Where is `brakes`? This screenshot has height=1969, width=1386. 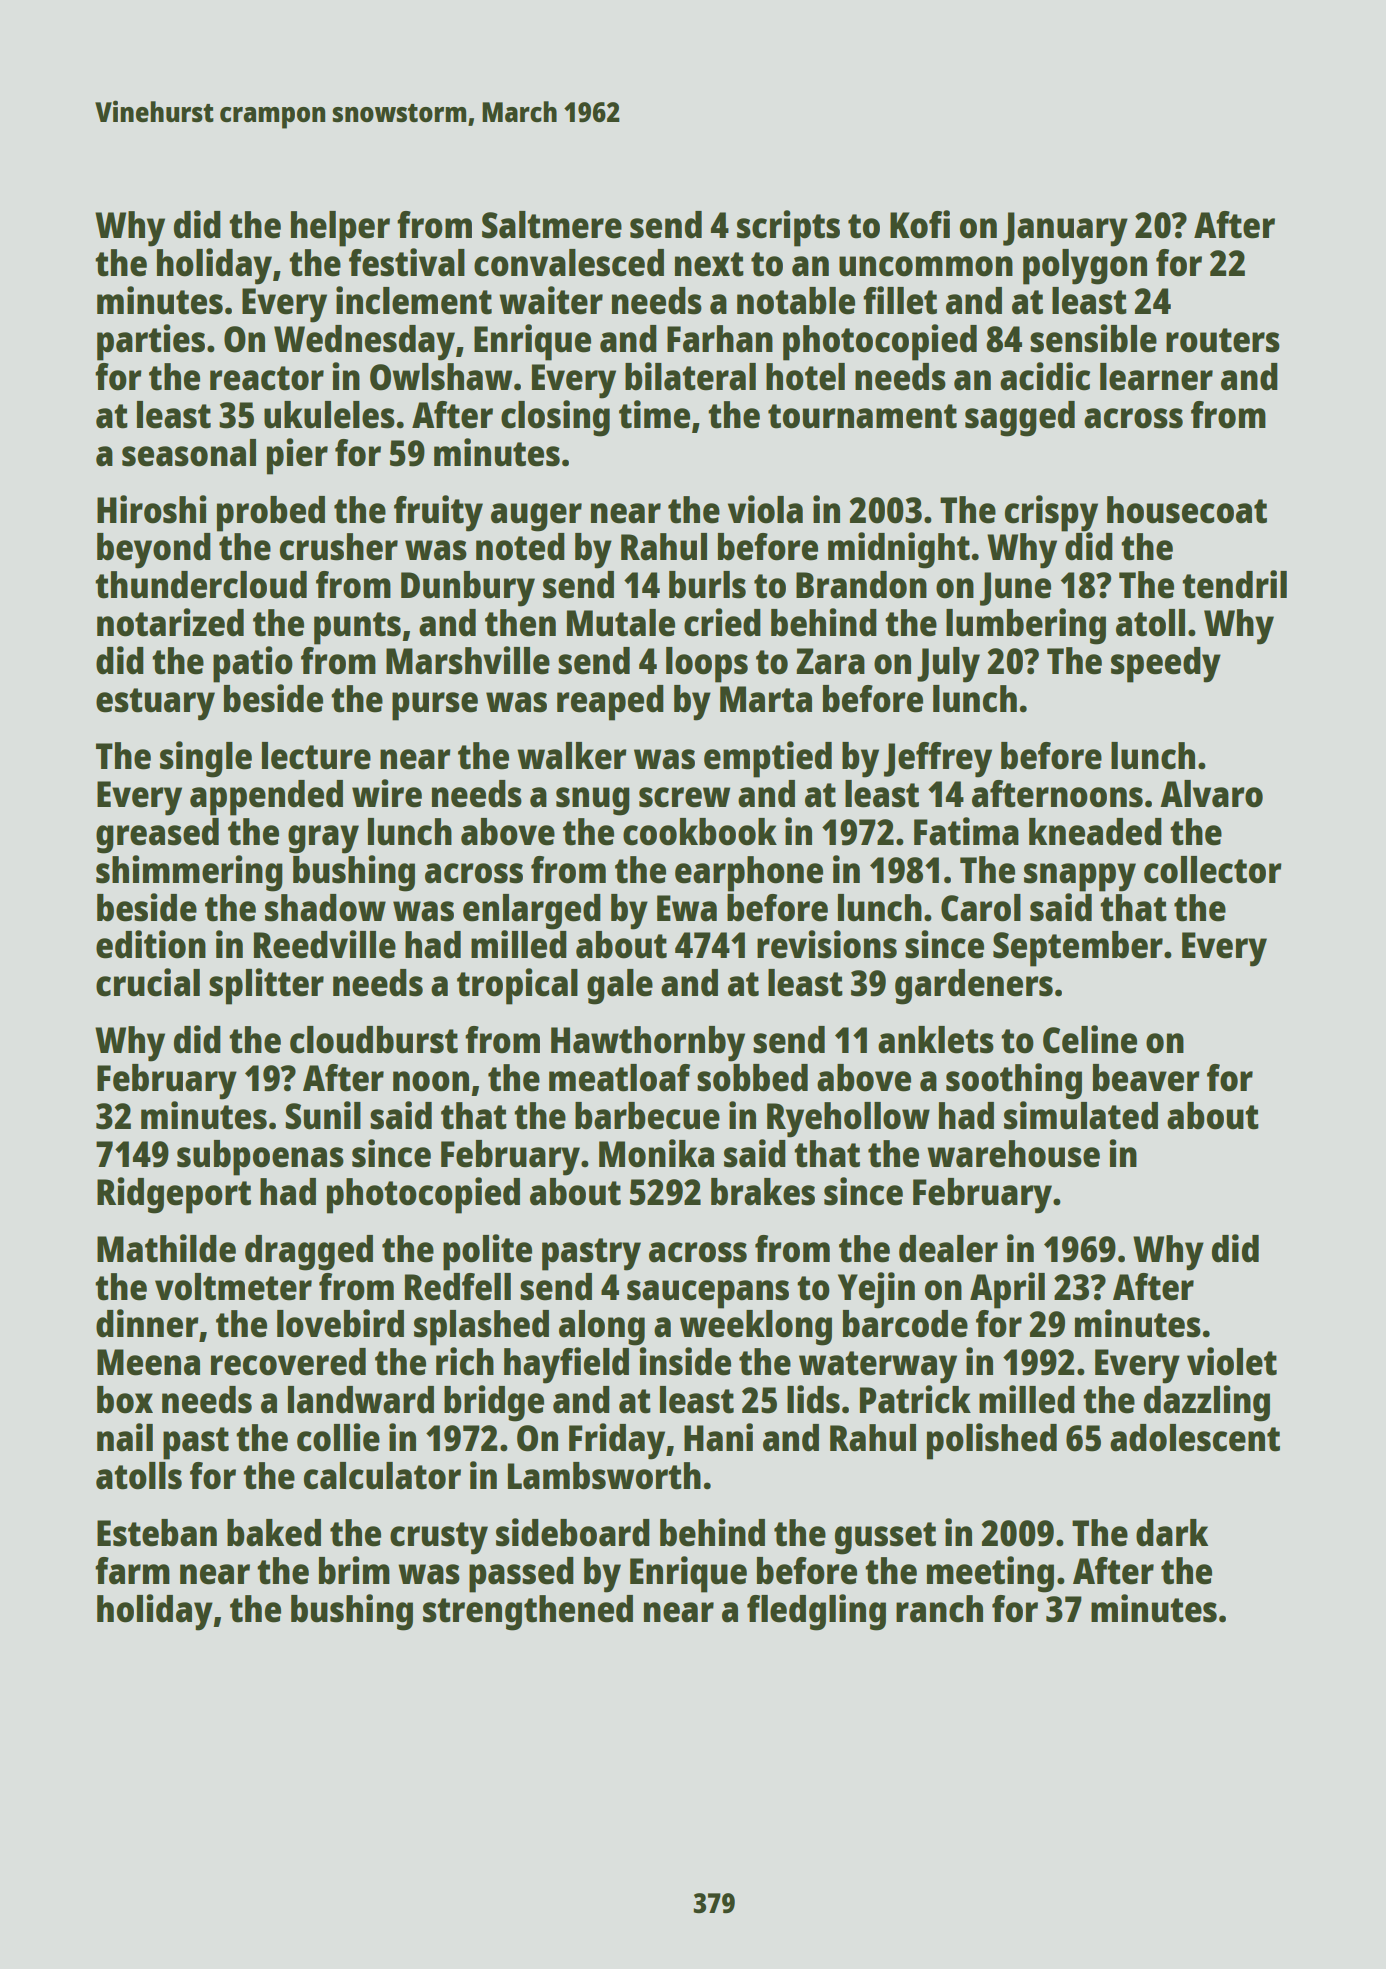
brakes is located at coordinates (763, 1192).
